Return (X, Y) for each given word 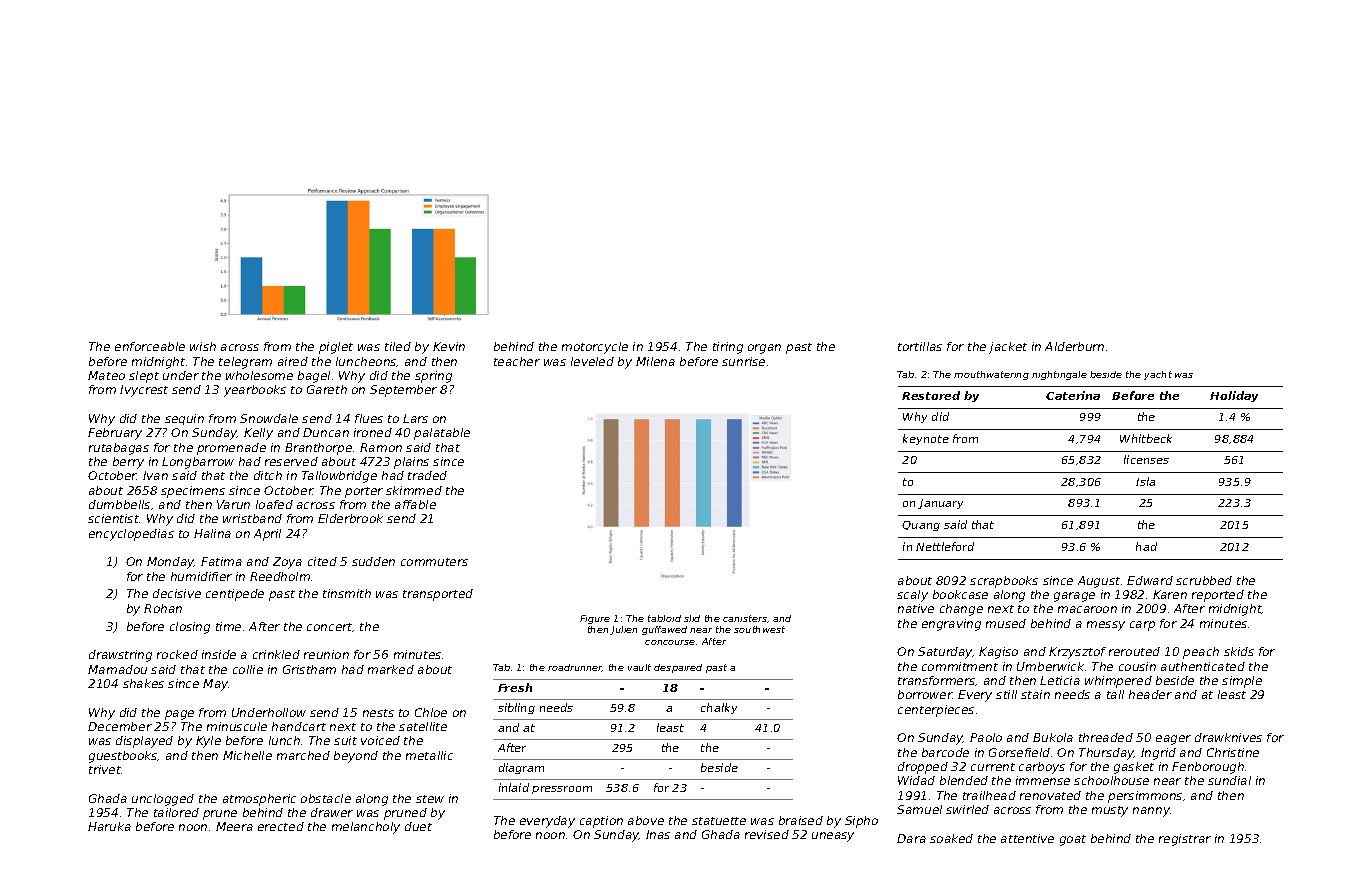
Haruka (109, 826)
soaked (951, 838)
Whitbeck (1146, 438)
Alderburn (1074, 346)
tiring (728, 348)
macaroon (1087, 609)
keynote (926, 439)
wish (203, 346)
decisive (177, 593)
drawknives (1228, 737)
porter (364, 492)
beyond (356, 757)
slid (692, 618)
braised (801, 820)
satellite (423, 726)
